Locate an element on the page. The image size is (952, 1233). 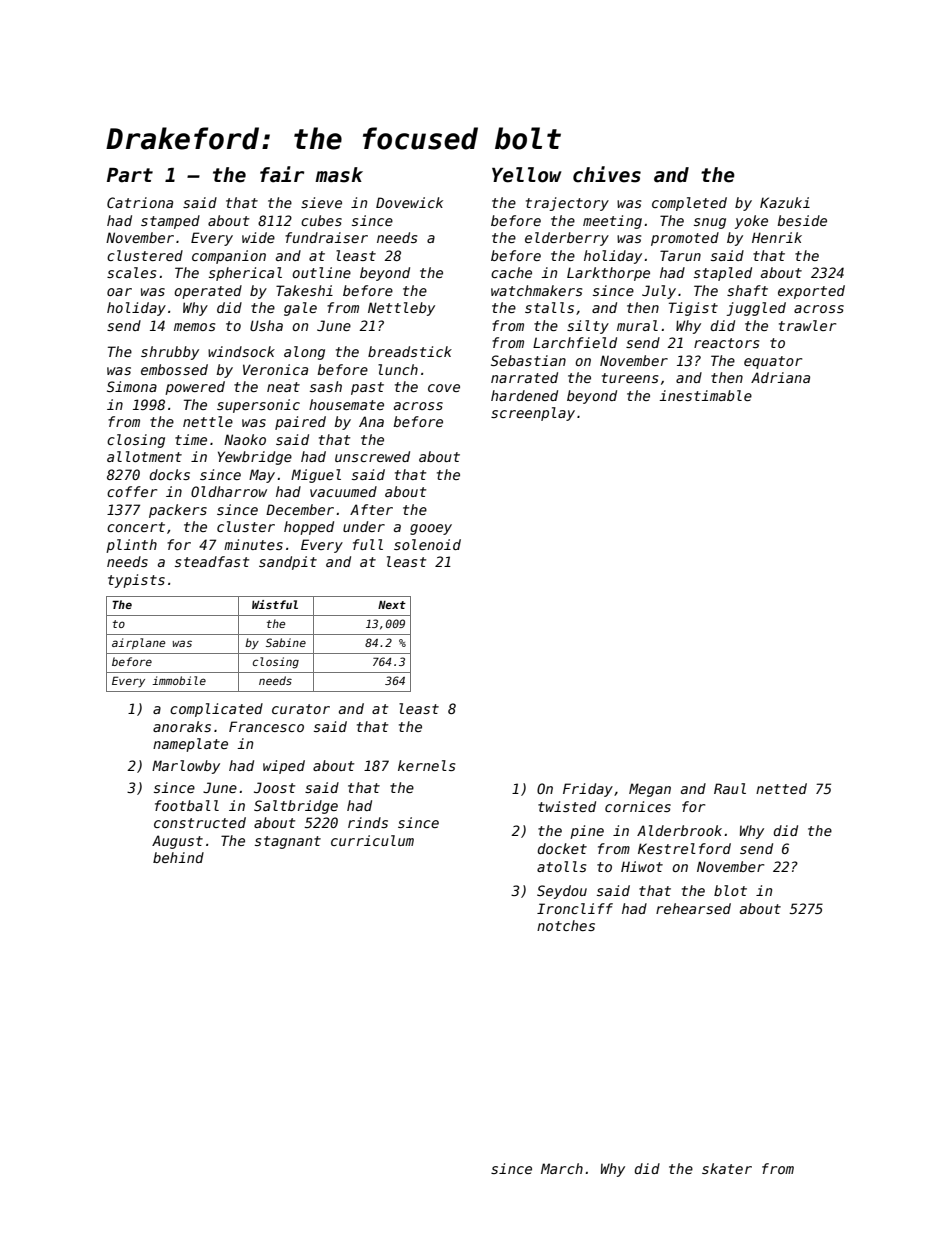
beside is located at coordinates (802, 220).
